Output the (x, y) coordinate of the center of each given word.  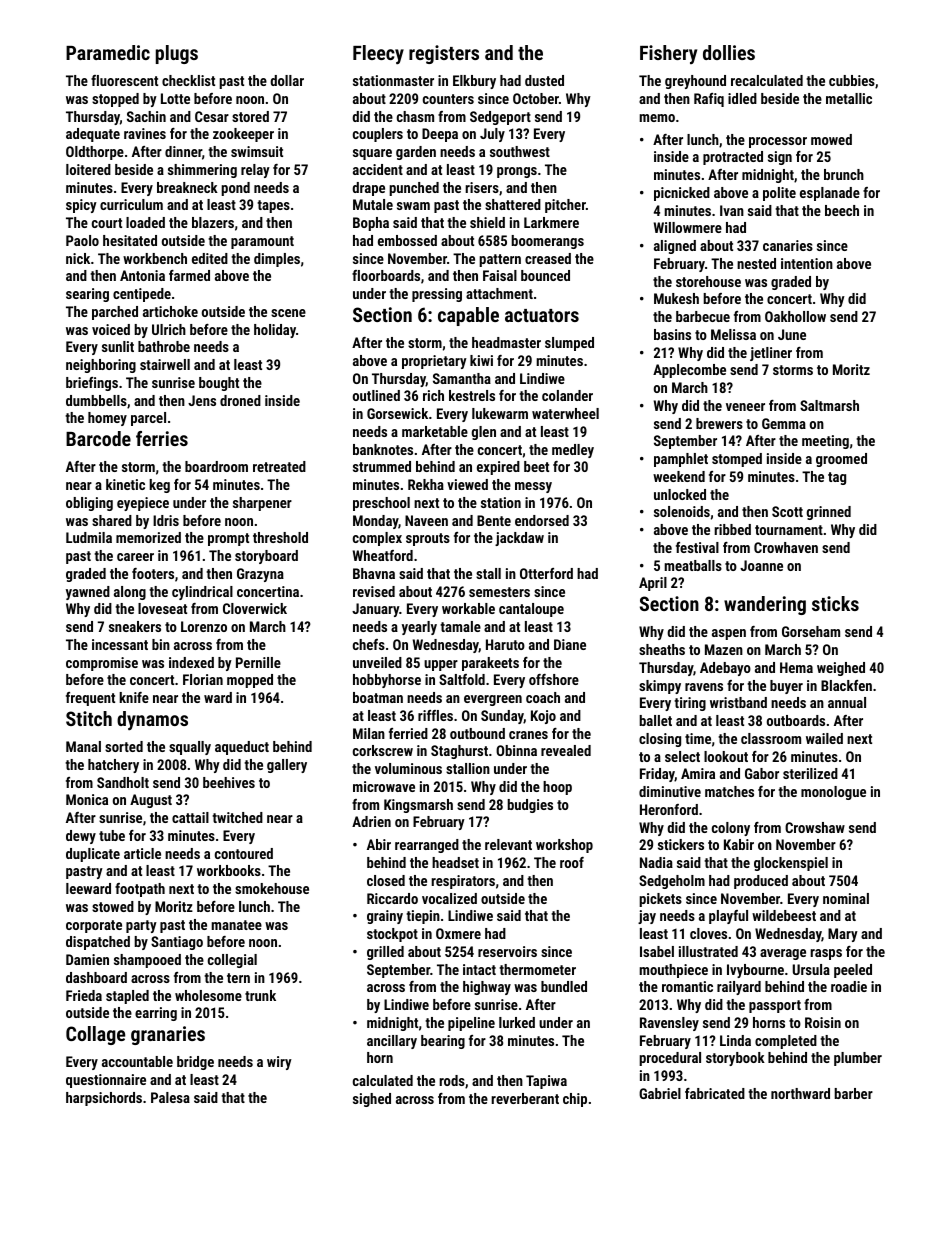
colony (731, 829)
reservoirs (507, 951)
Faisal (500, 275)
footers (153, 573)
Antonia (142, 275)
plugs (177, 54)
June (792, 334)
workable (468, 608)
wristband (738, 702)
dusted (544, 80)
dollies (729, 52)
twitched (237, 817)
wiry (279, 1063)
